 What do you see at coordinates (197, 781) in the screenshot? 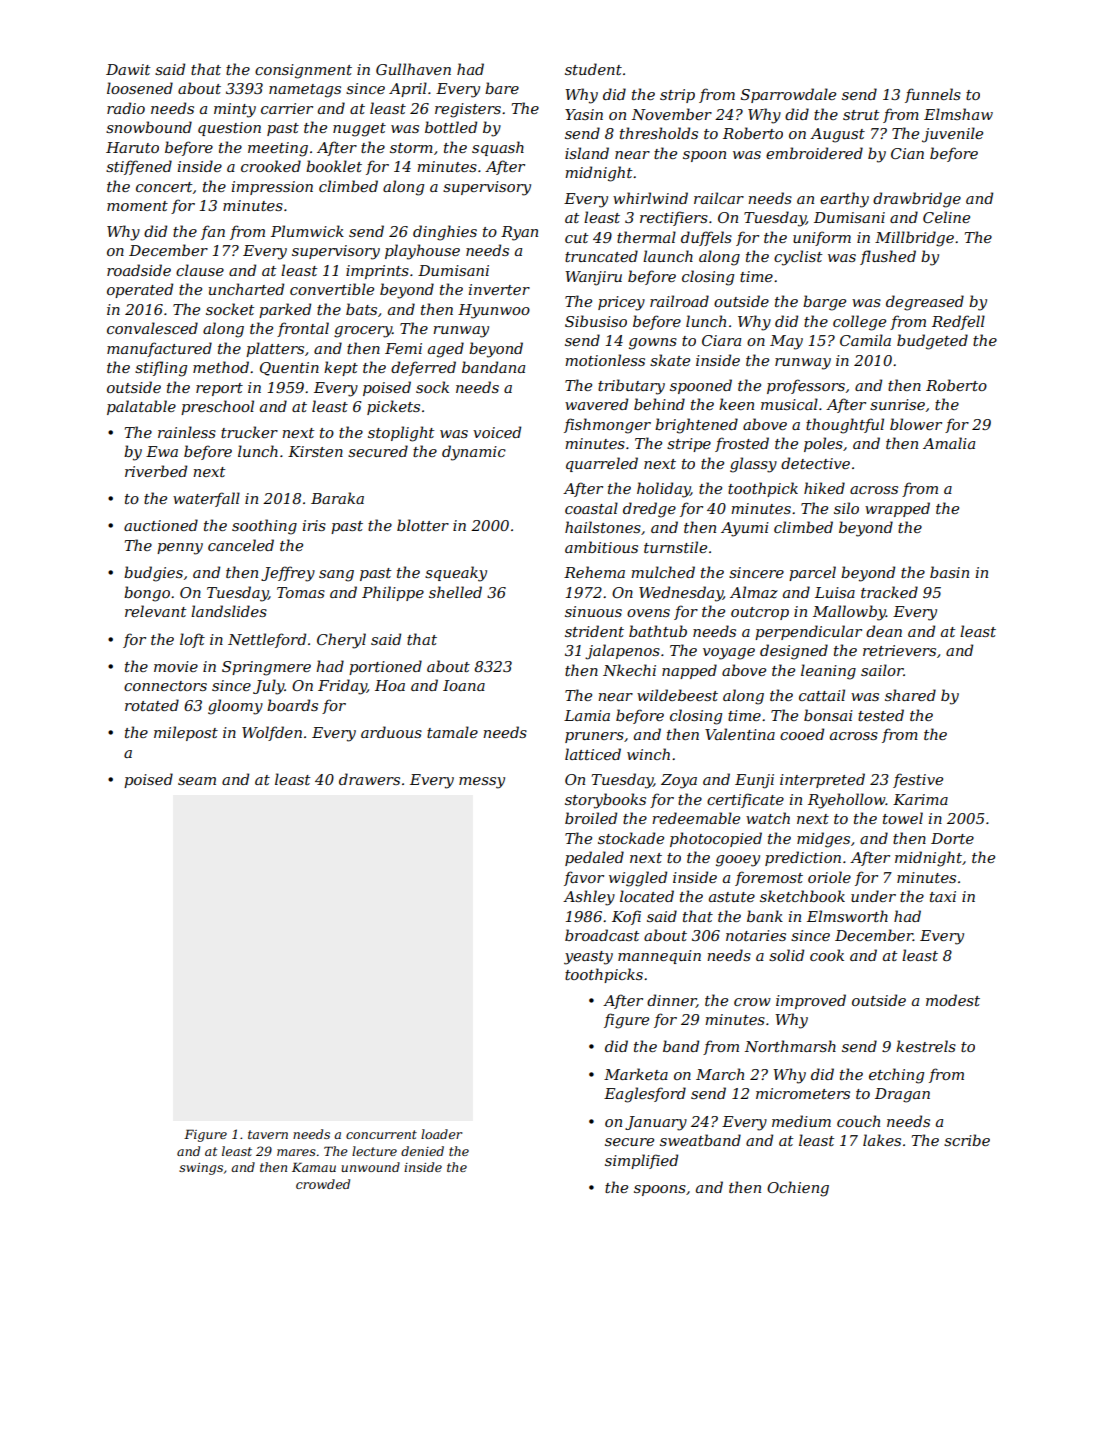
I see `seam` at bounding box center [197, 781].
